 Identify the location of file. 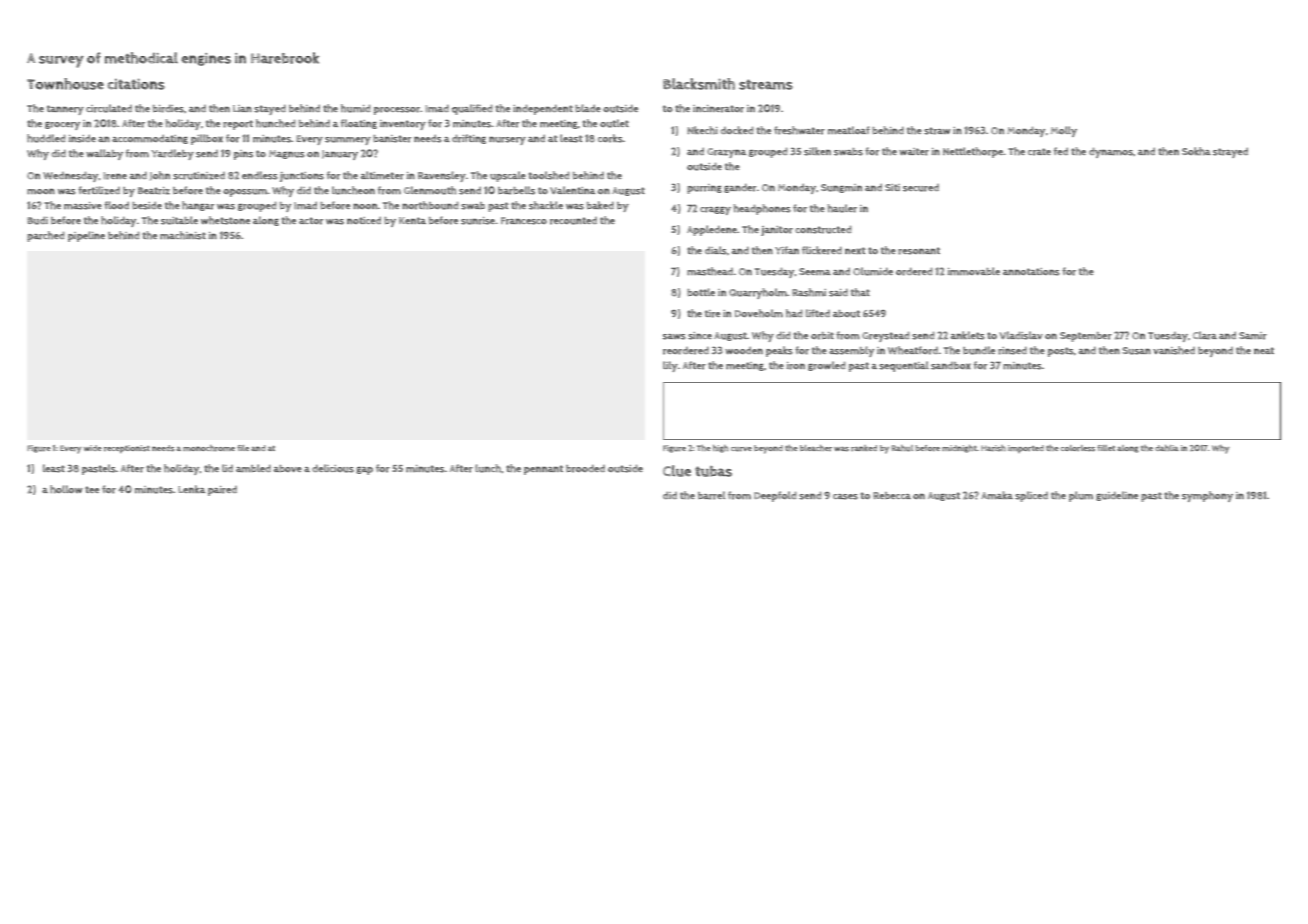
(243, 448).
